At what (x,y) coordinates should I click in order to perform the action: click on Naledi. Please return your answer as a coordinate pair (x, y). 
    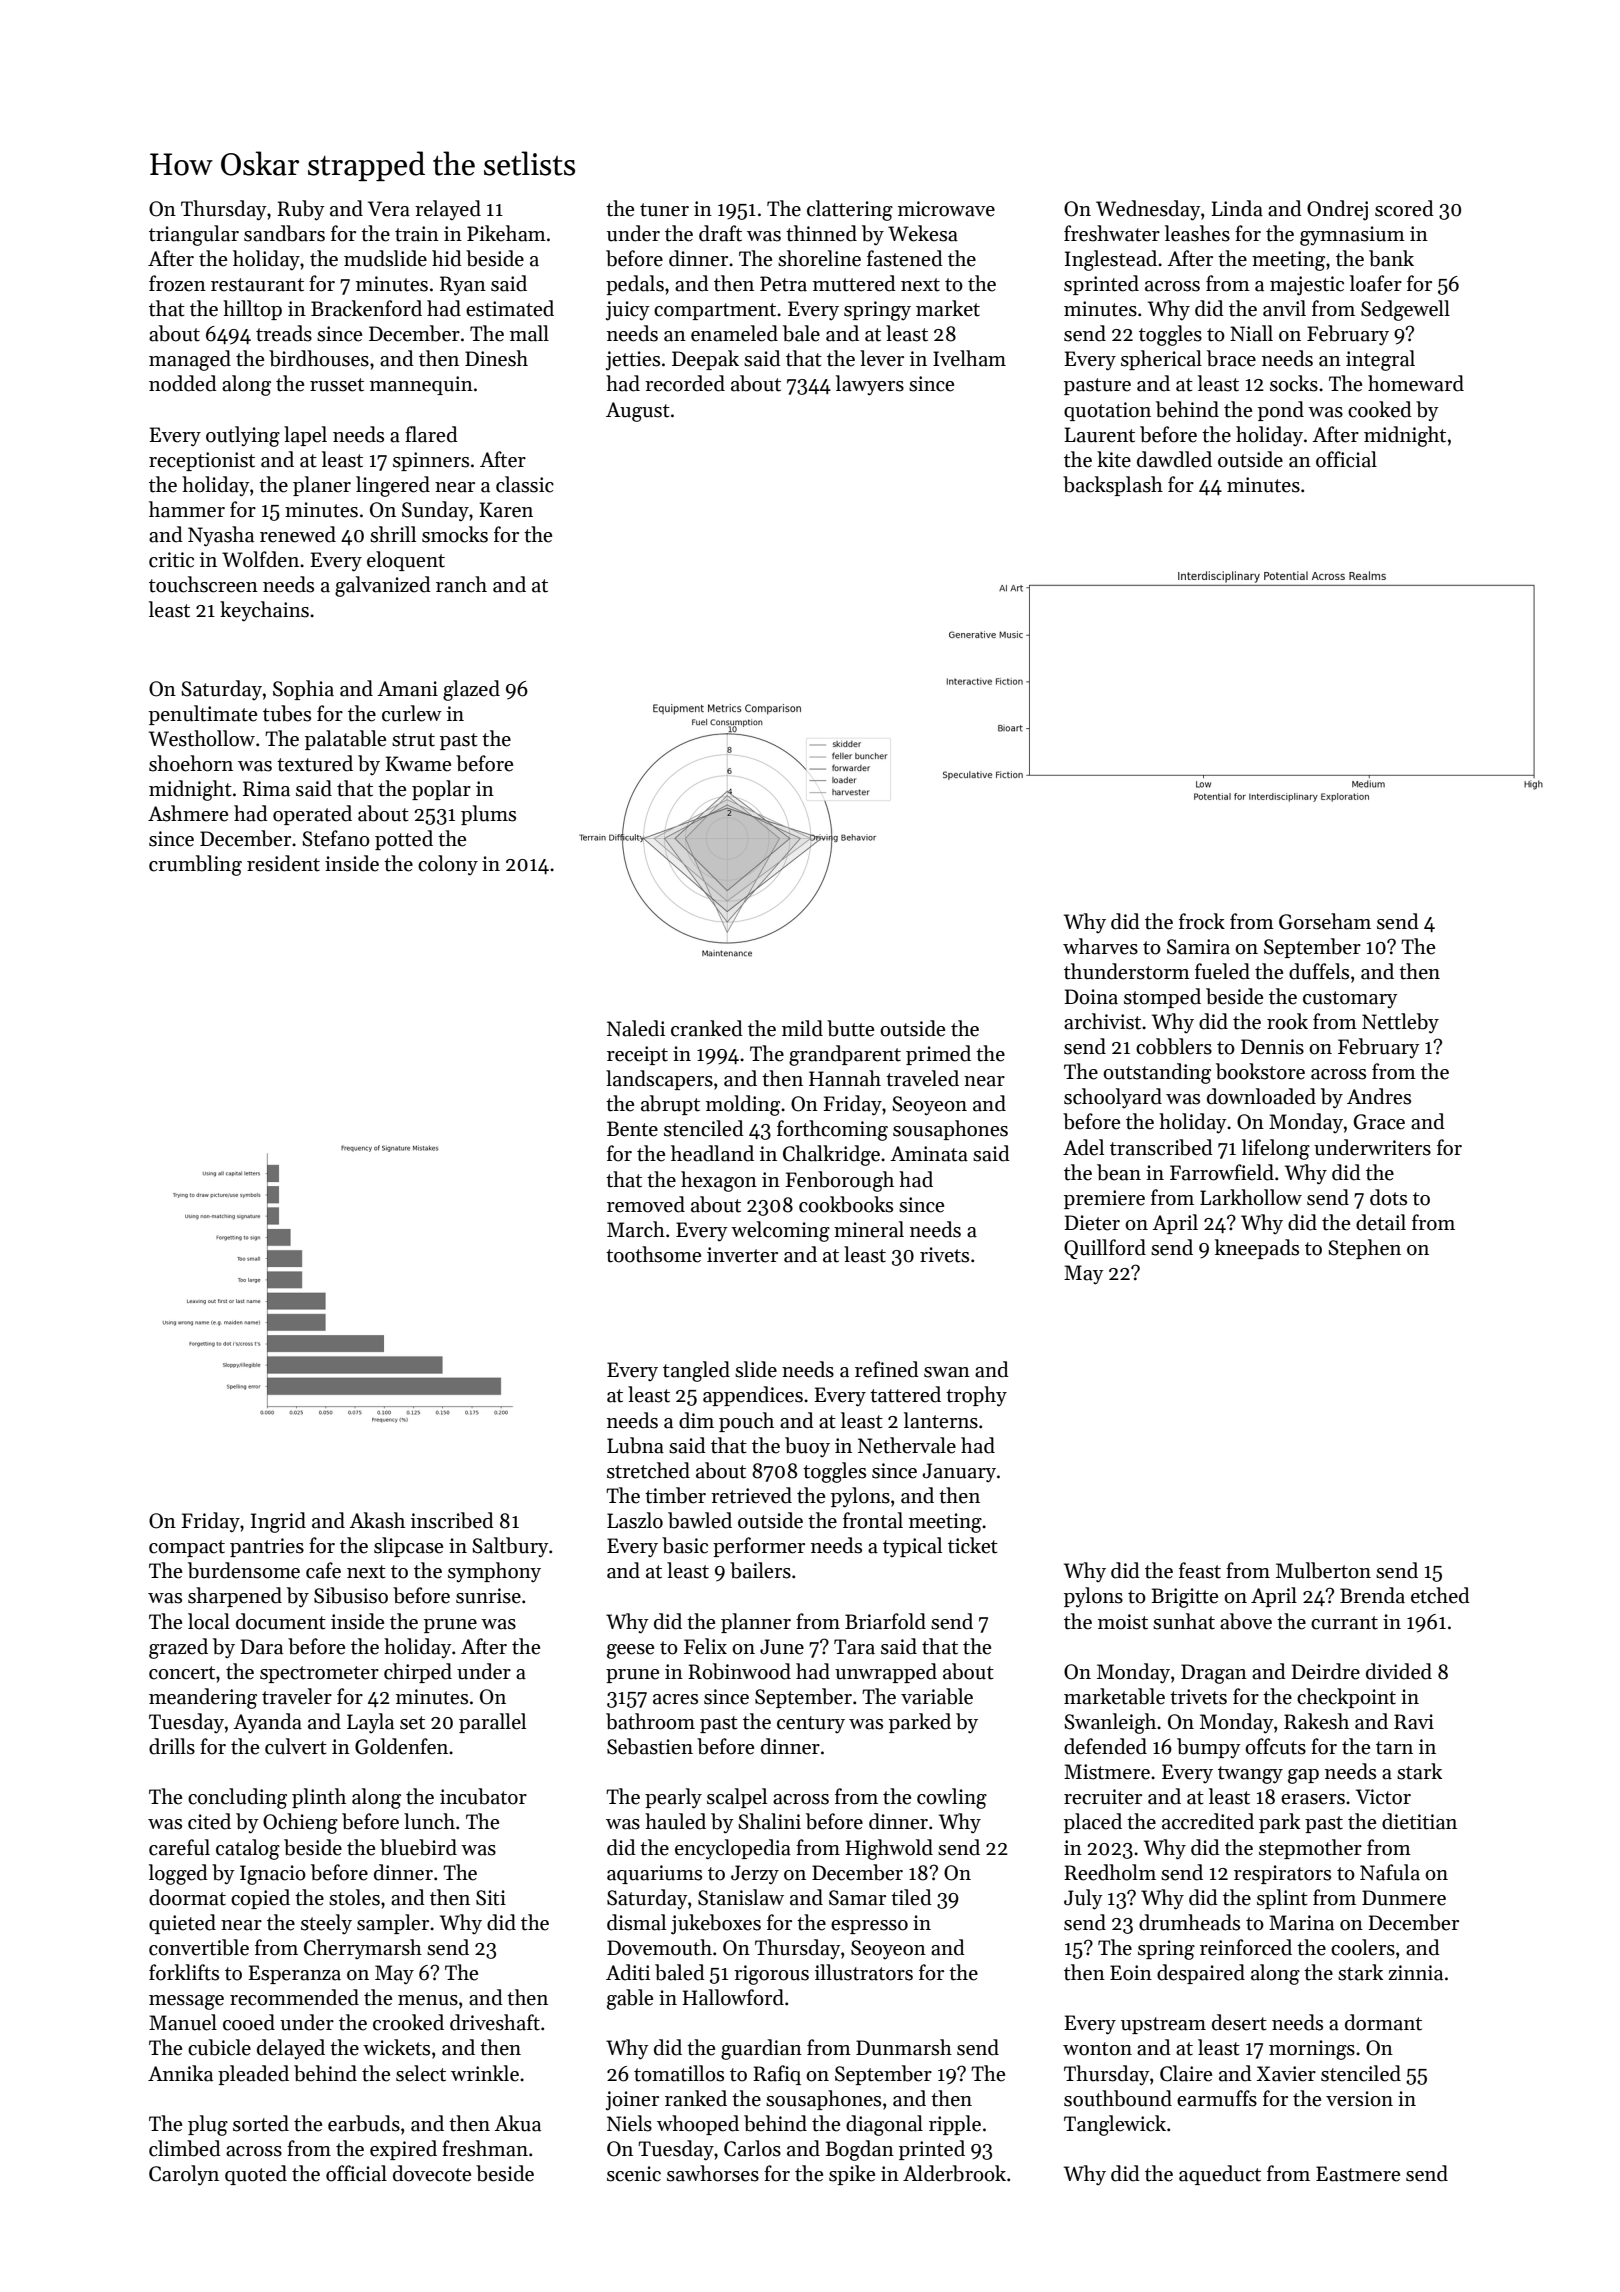
    Looking at the image, I should click on (636, 1028).
